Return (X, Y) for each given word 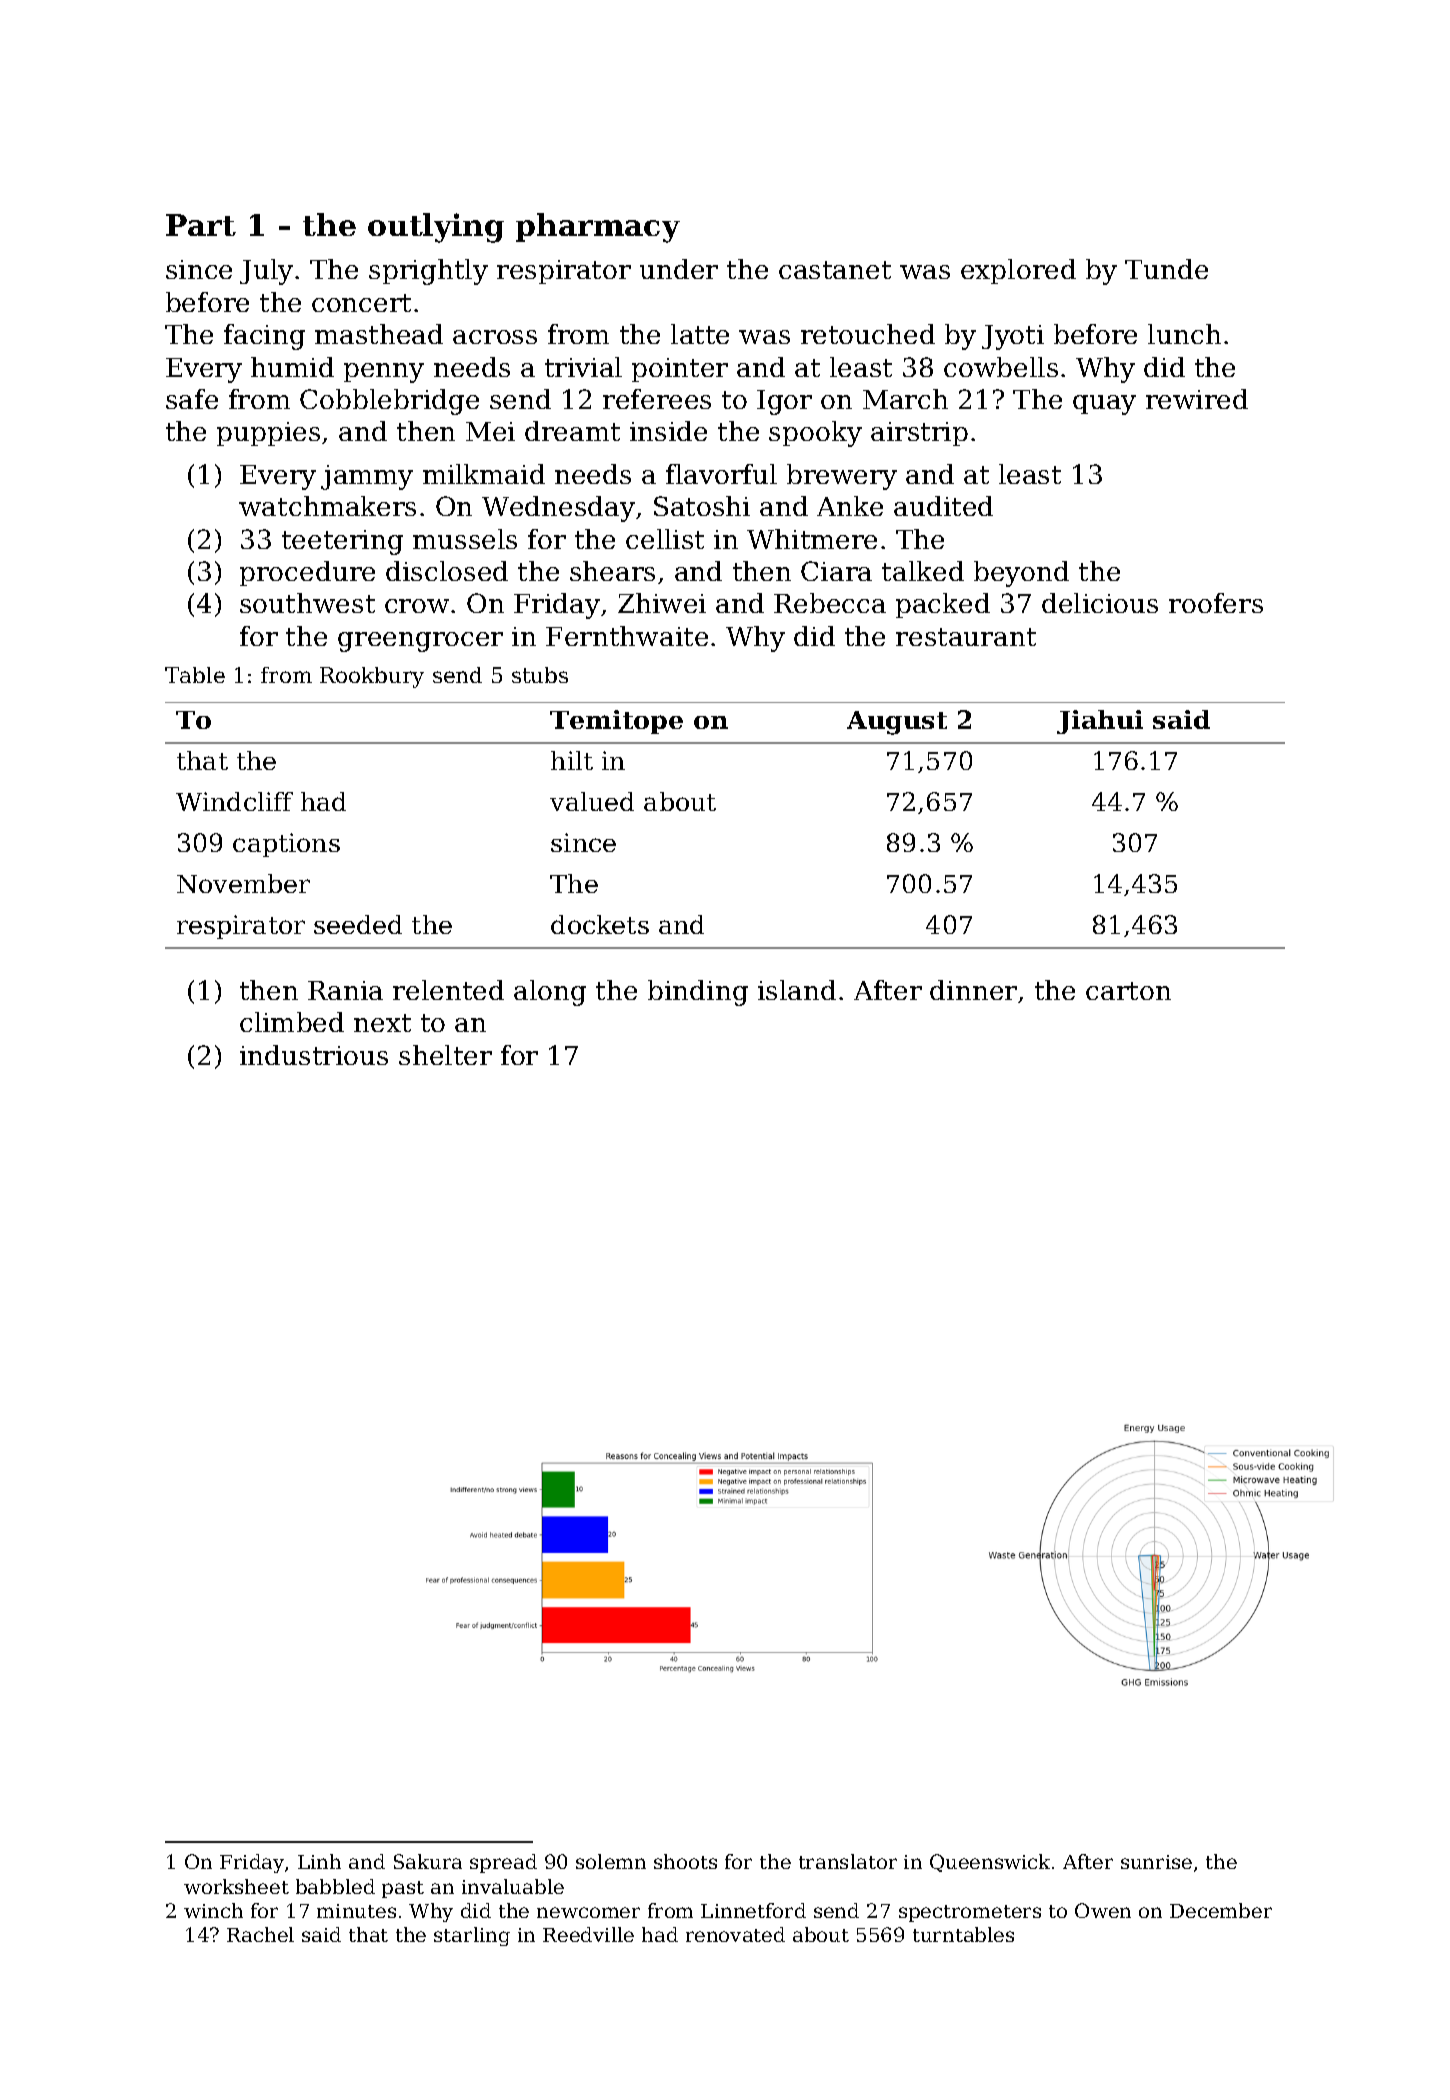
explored (1018, 271)
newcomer (588, 1912)
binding (698, 993)
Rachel (260, 1934)
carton (1128, 991)
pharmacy (598, 228)
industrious (314, 1055)
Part (201, 225)
